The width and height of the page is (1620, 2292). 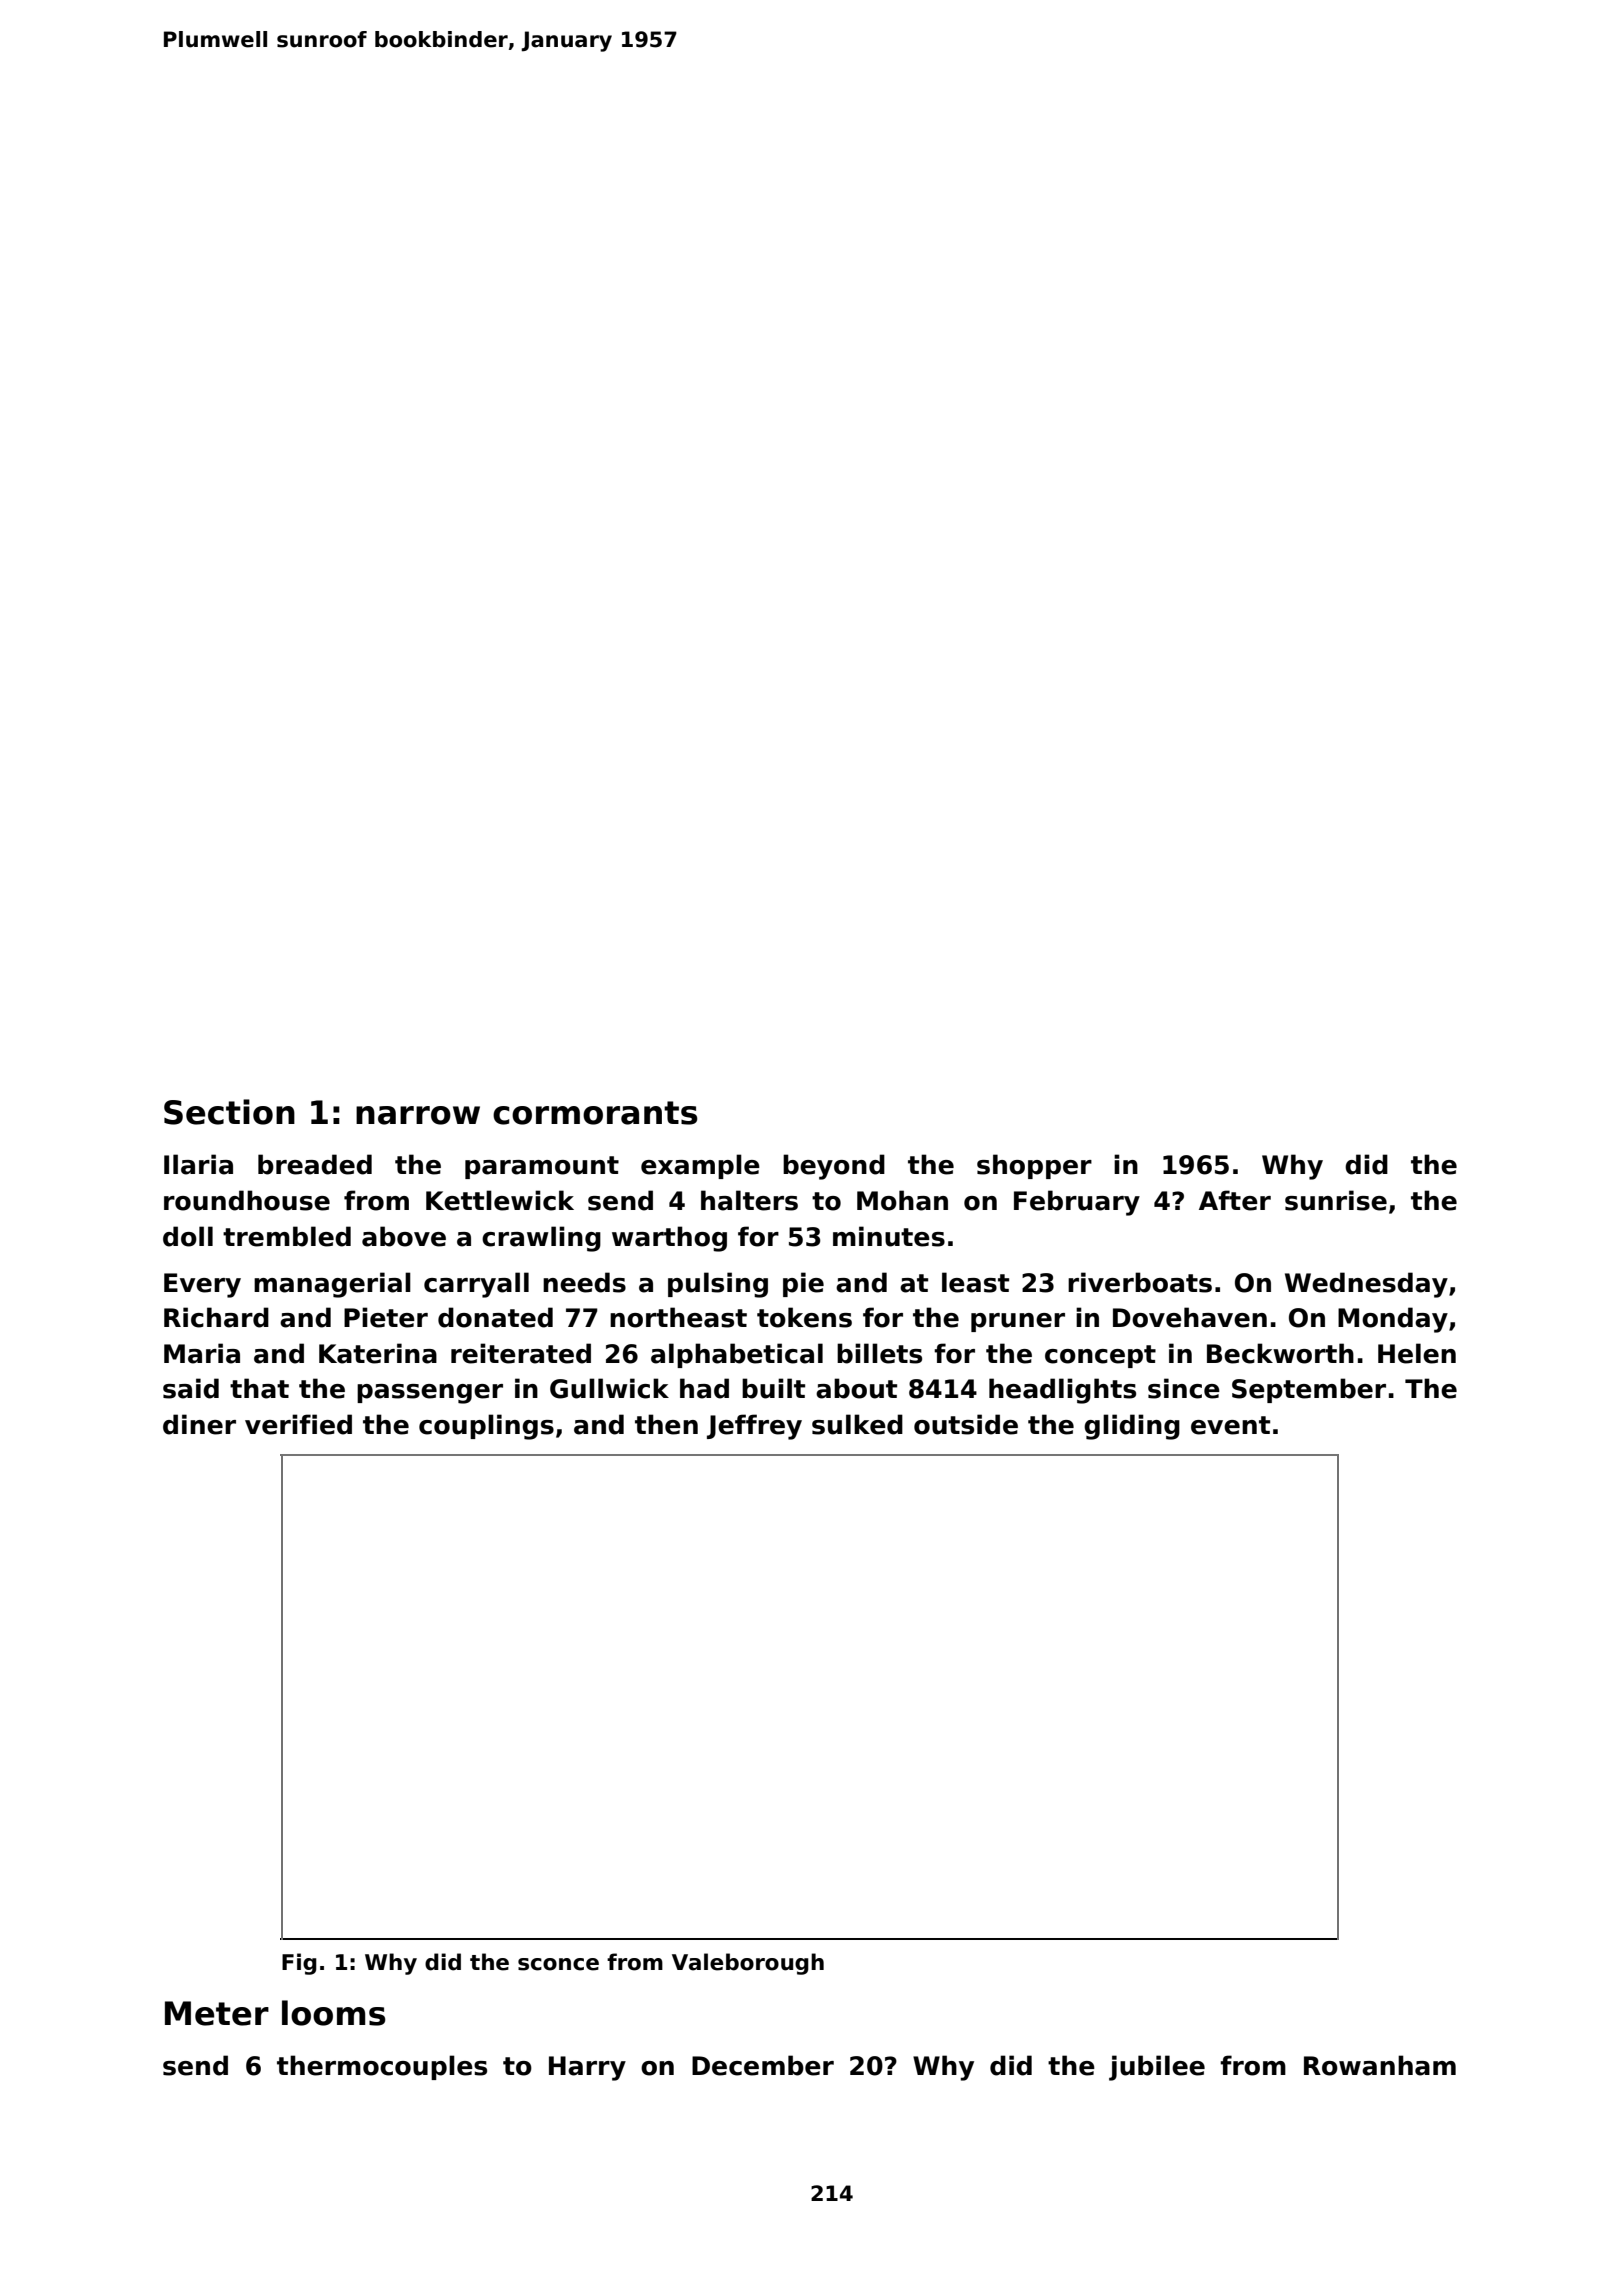 I want to click on example, so click(x=700, y=1166).
